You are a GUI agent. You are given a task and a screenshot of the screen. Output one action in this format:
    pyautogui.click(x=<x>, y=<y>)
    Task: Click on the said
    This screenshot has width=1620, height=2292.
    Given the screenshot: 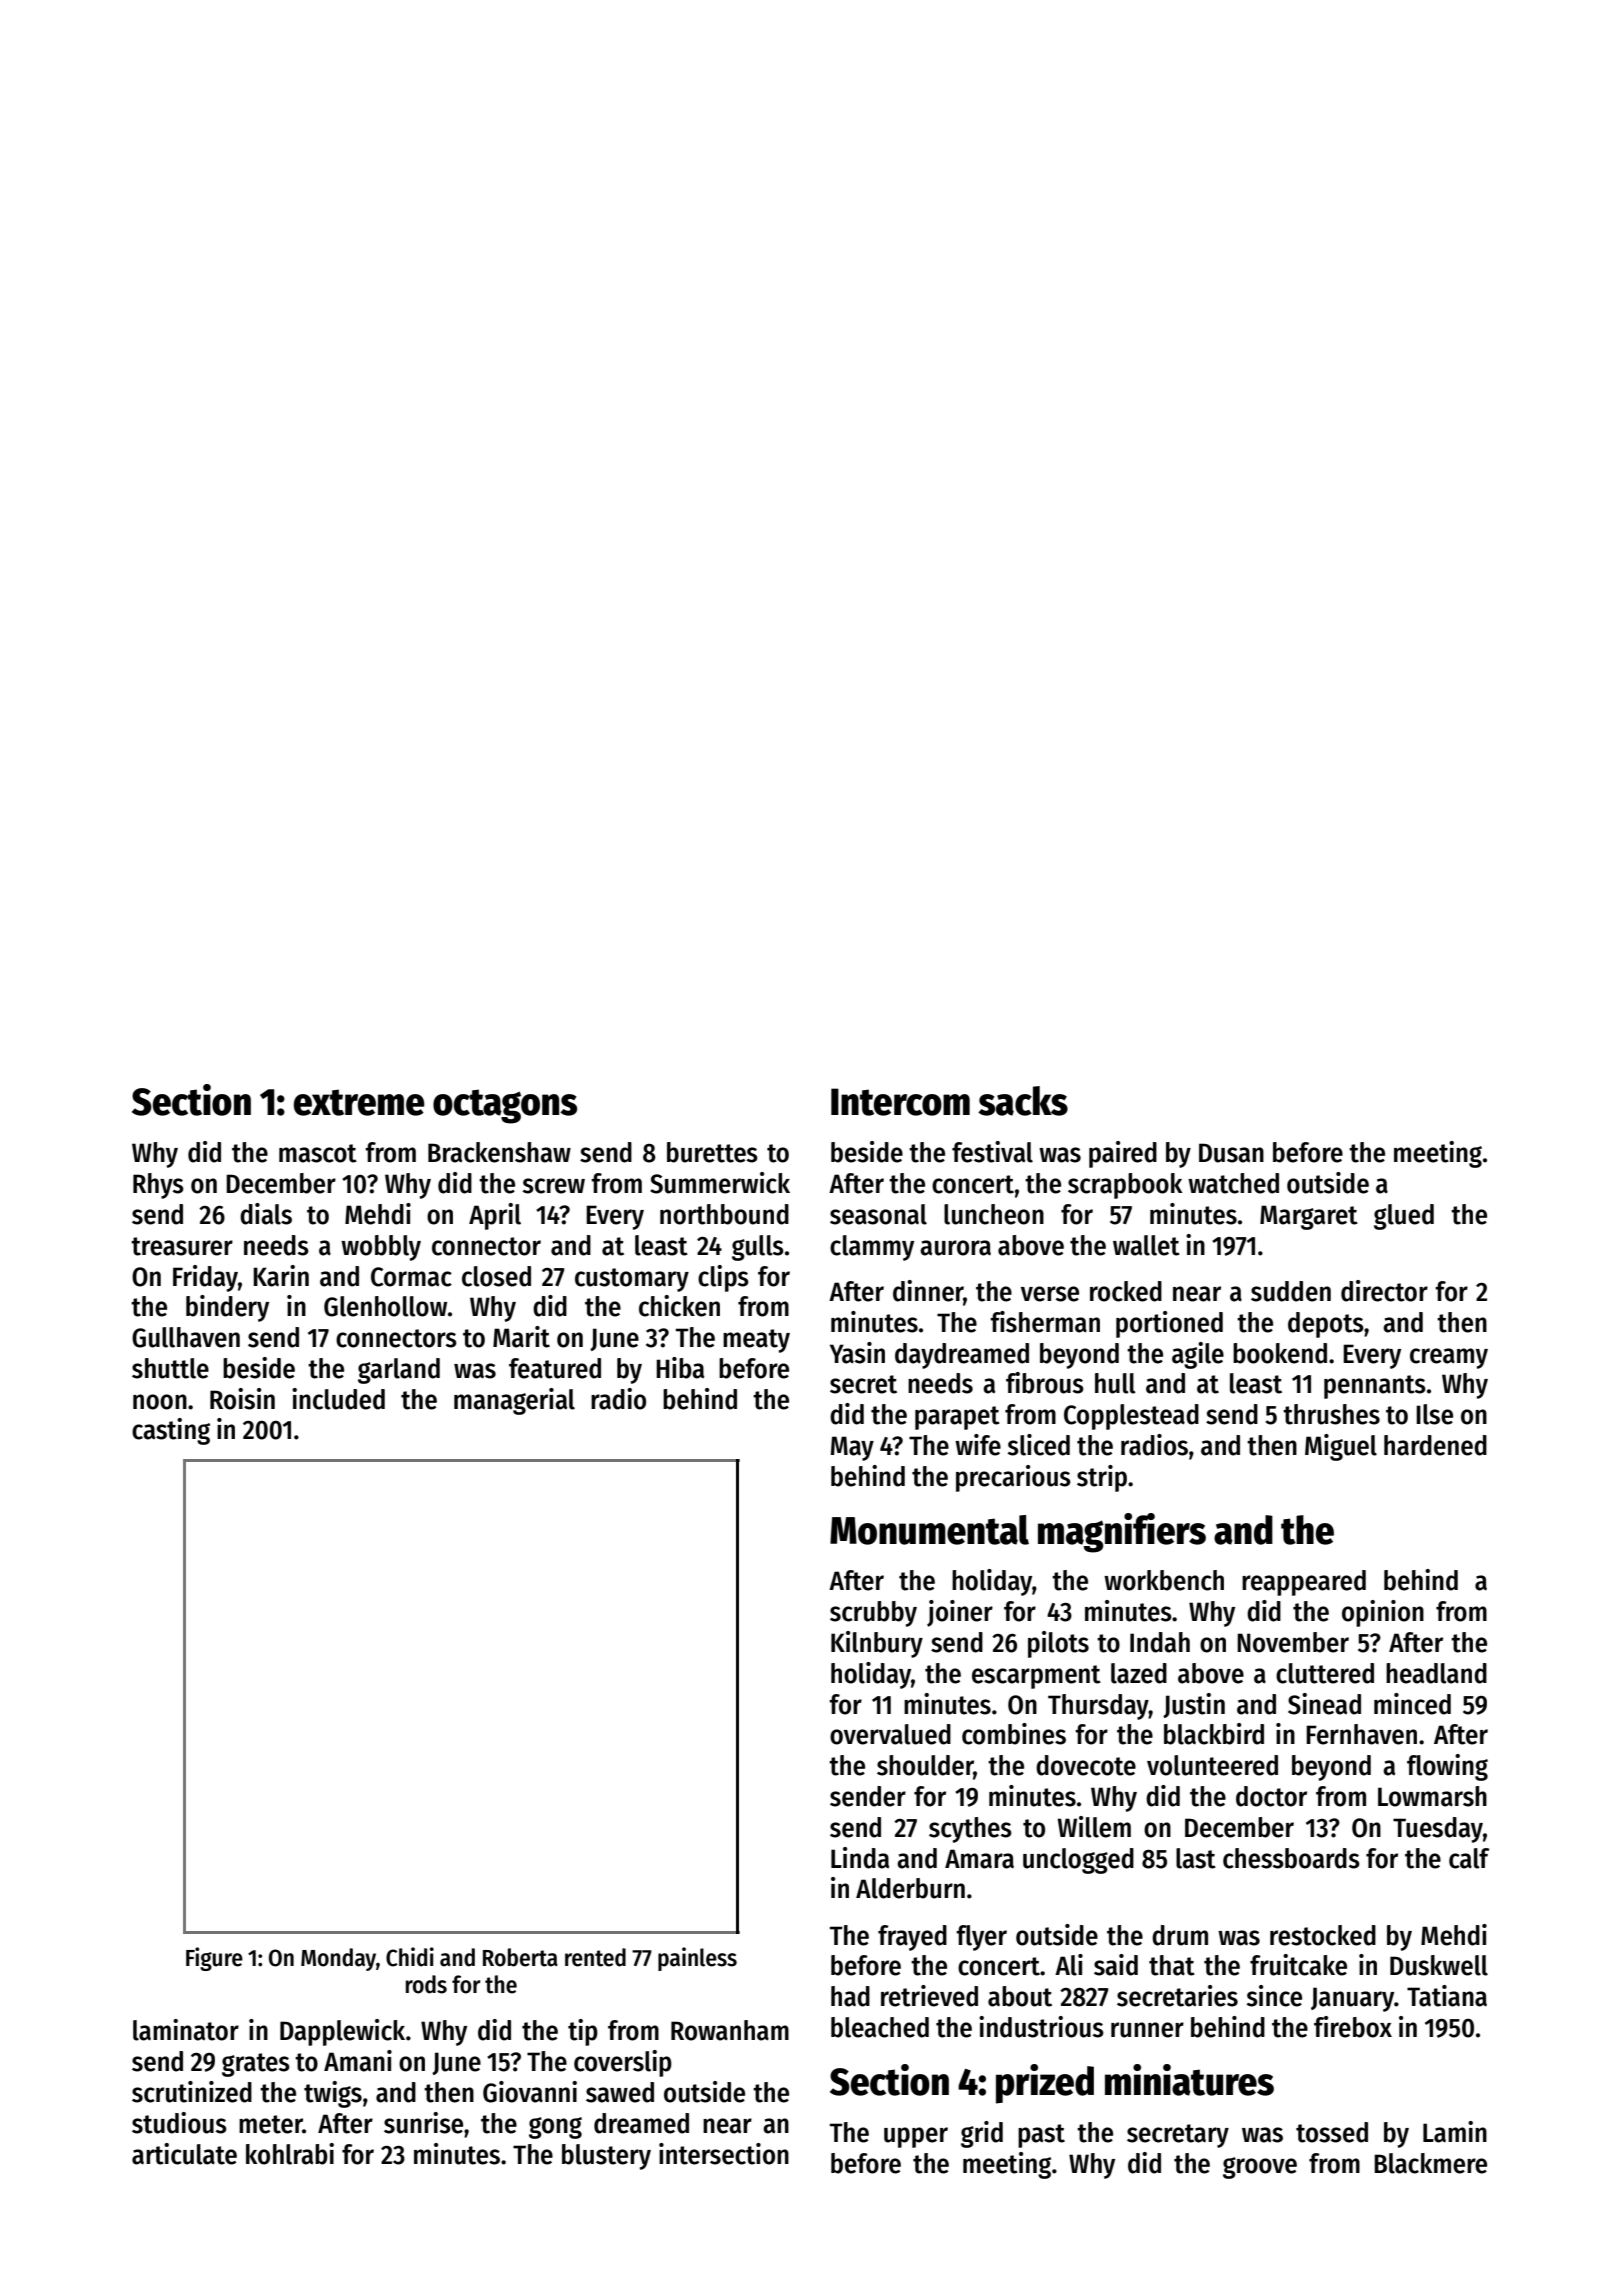 What is the action you would take?
    pyautogui.click(x=1116, y=1965)
